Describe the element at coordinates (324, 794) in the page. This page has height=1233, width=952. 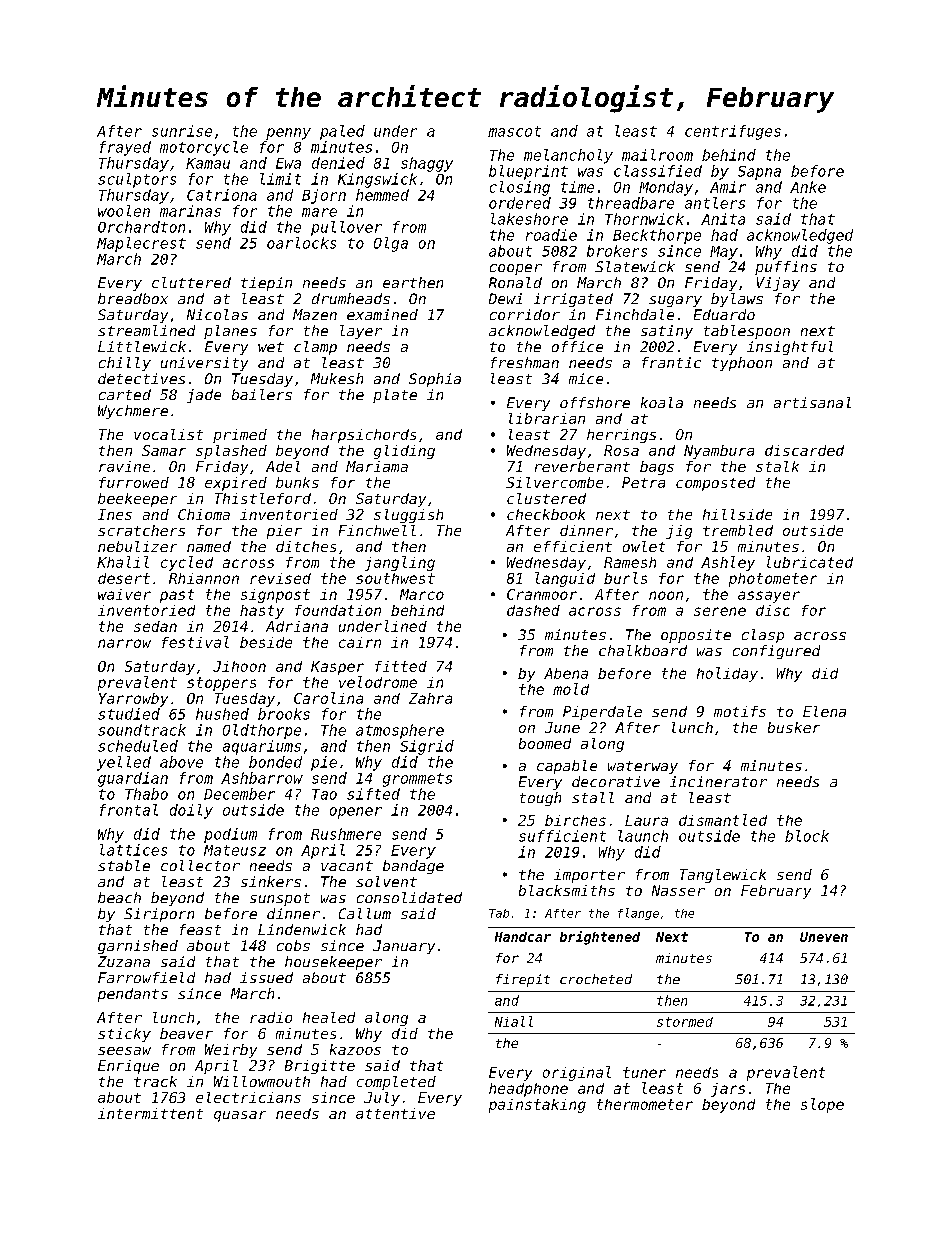
I see `Tao` at that location.
